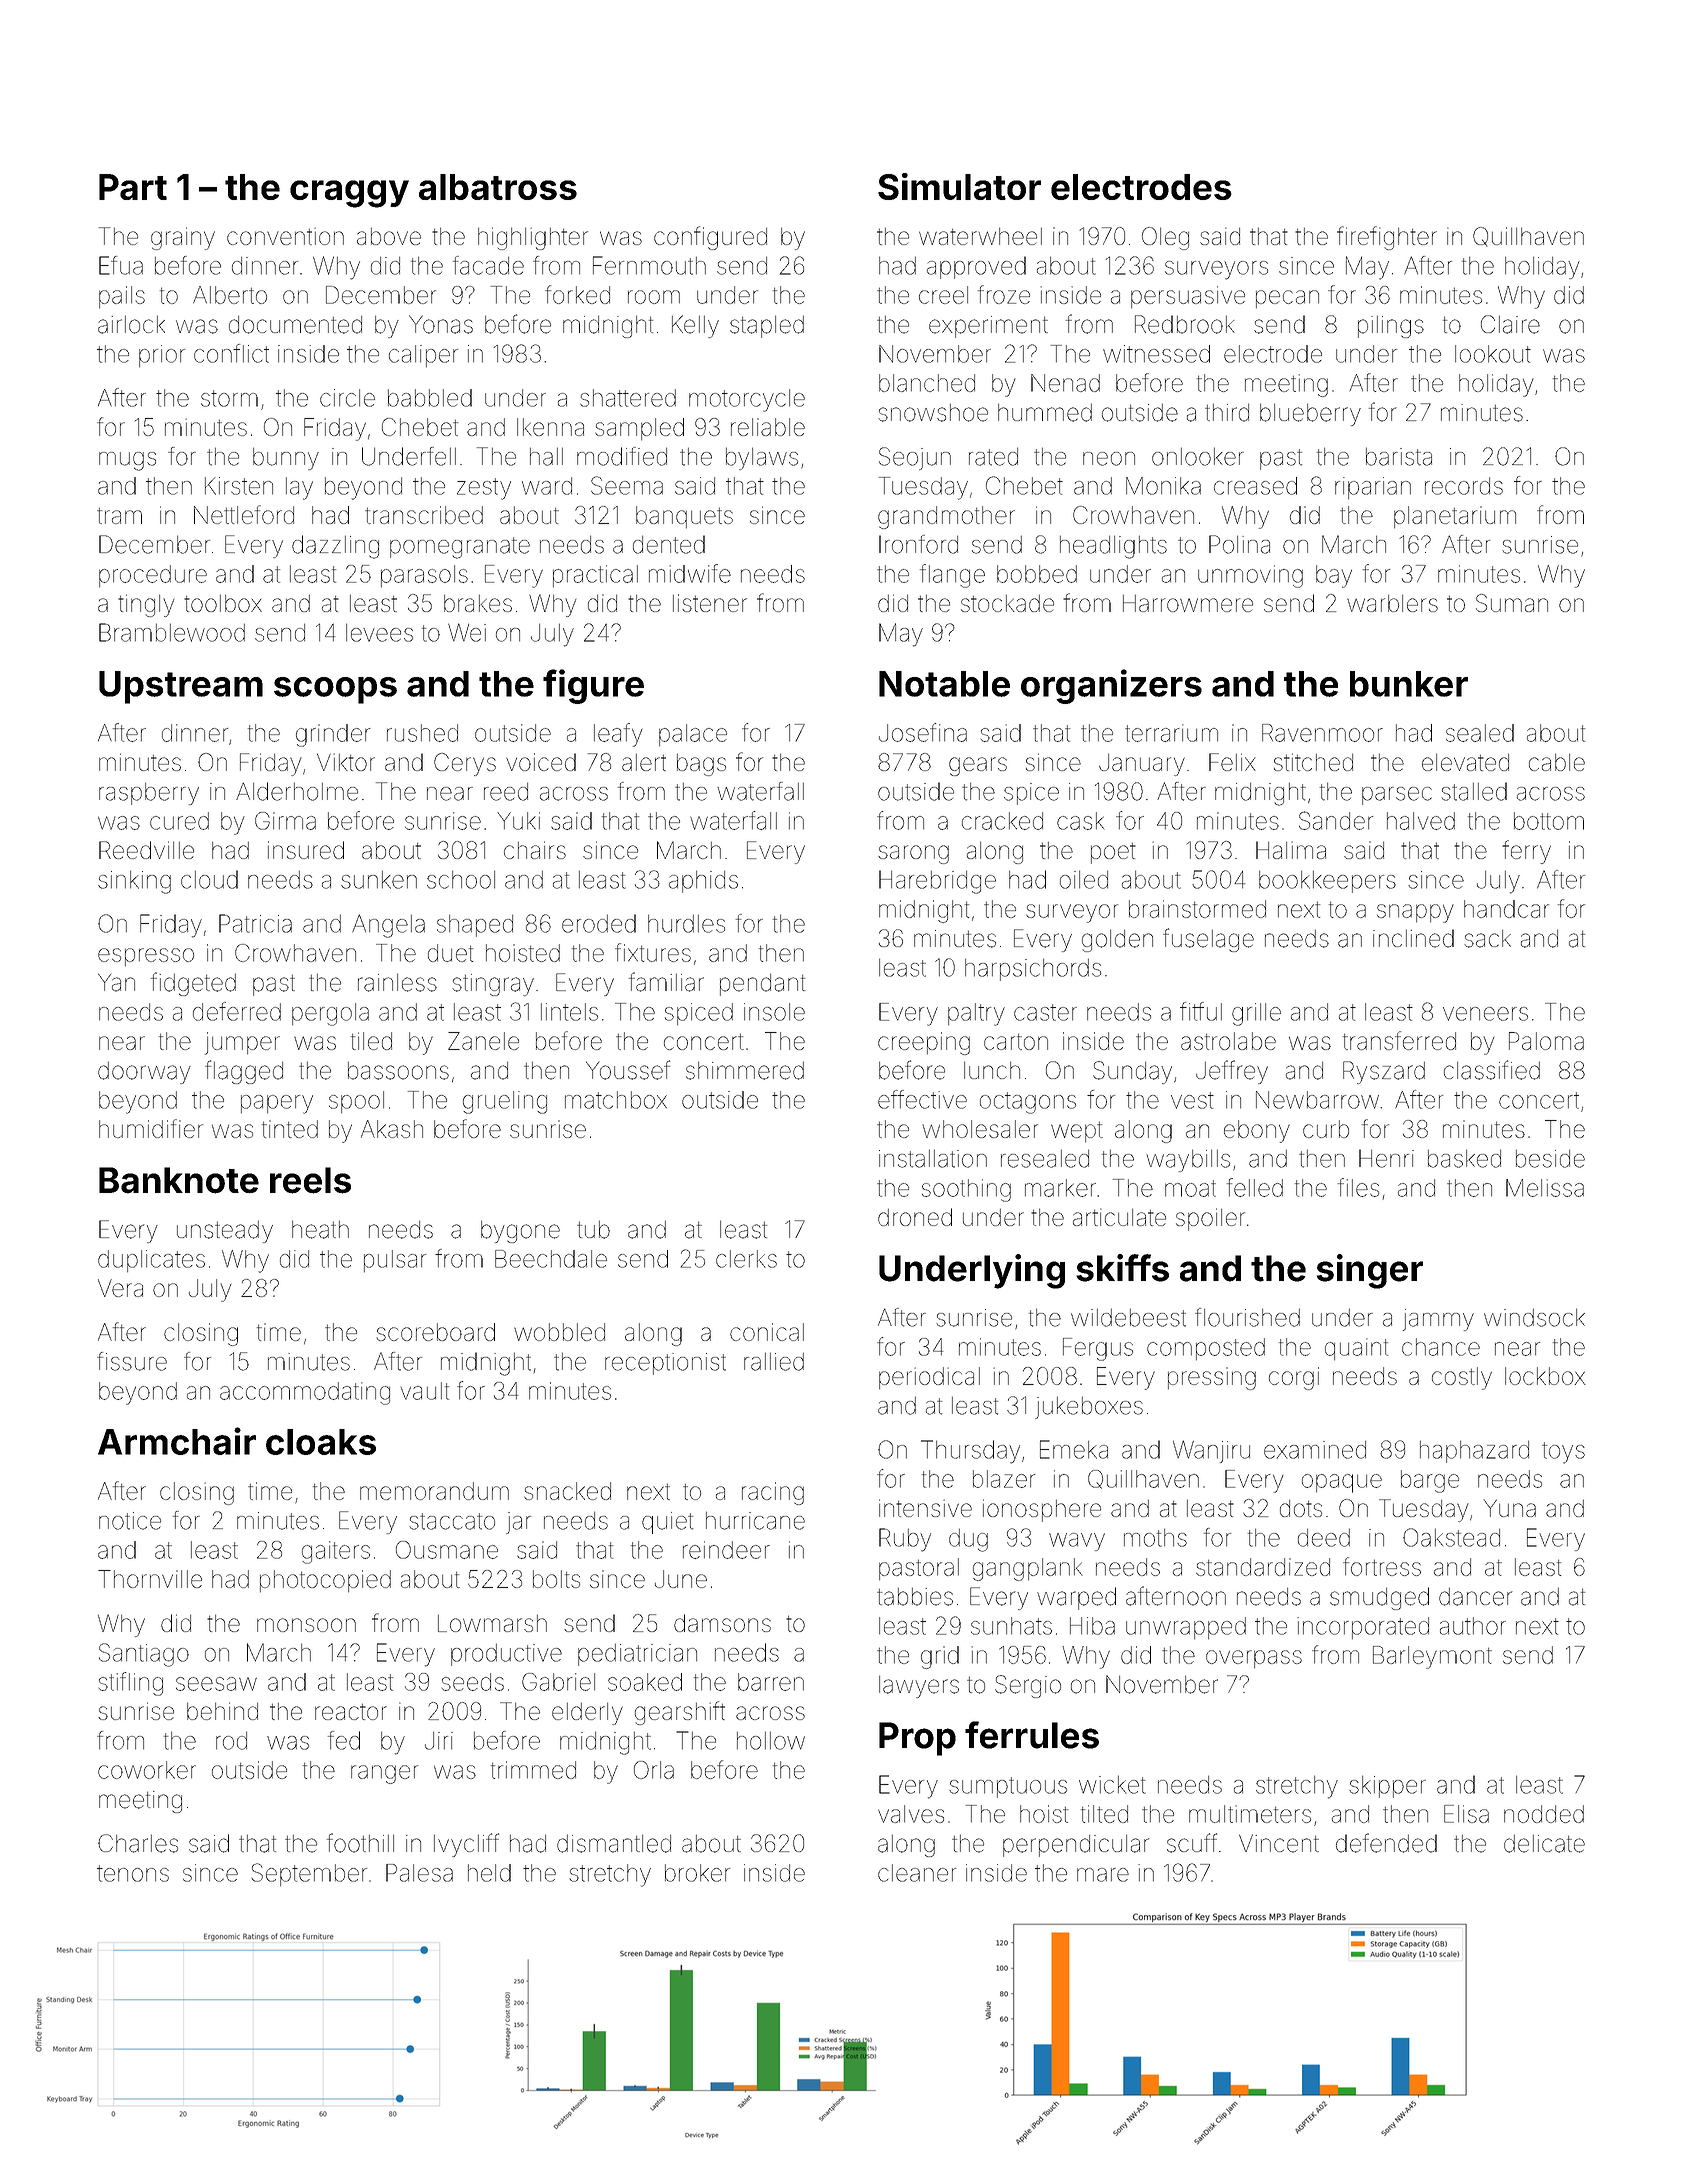 Image resolution: width=1683 pixels, height=2178 pixels. What do you see at coordinates (1492, 1070) in the screenshot?
I see `classified` at bounding box center [1492, 1070].
